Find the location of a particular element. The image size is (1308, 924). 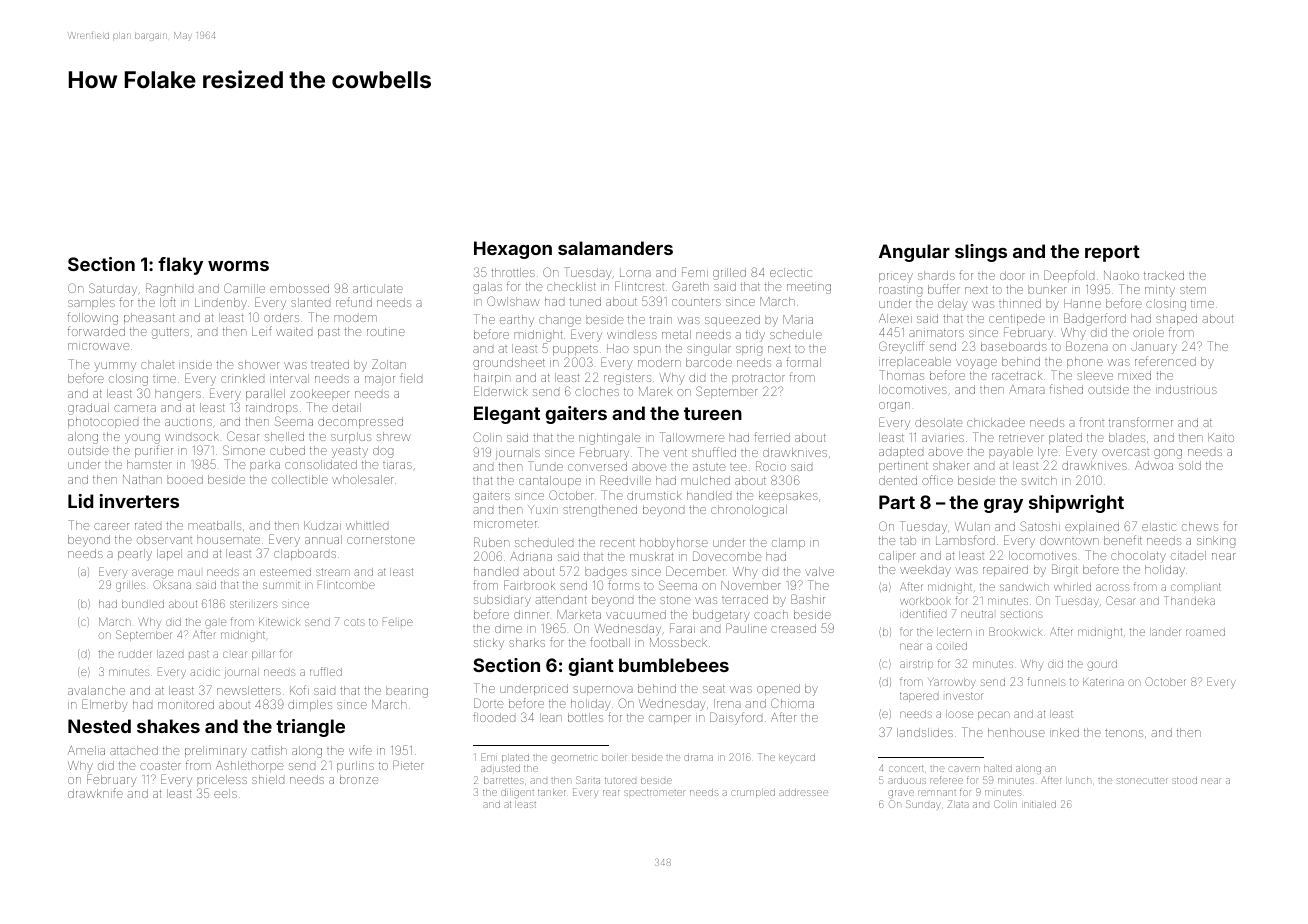

attendant is located at coordinates (561, 599).
